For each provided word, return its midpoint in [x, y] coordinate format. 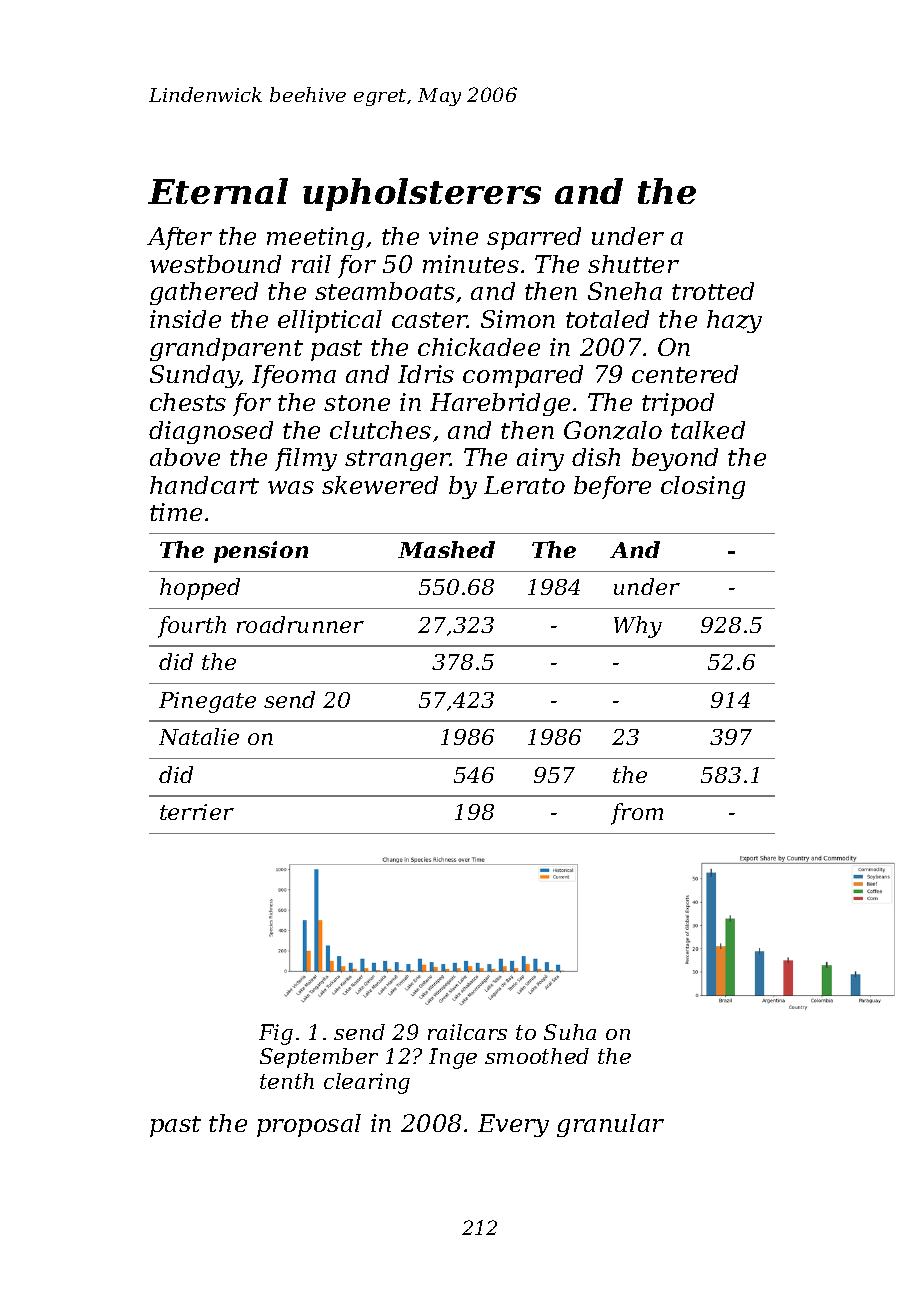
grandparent [226, 349]
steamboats [385, 291]
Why [638, 627]
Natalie [199, 736]
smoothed [537, 1056]
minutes [471, 264]
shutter [633, 264]
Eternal [218, 191]
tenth [287, 1081]
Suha [570, 1032]
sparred [534, 238]
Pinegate [207, 702]
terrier [197, 812]
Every [513, 1125]
